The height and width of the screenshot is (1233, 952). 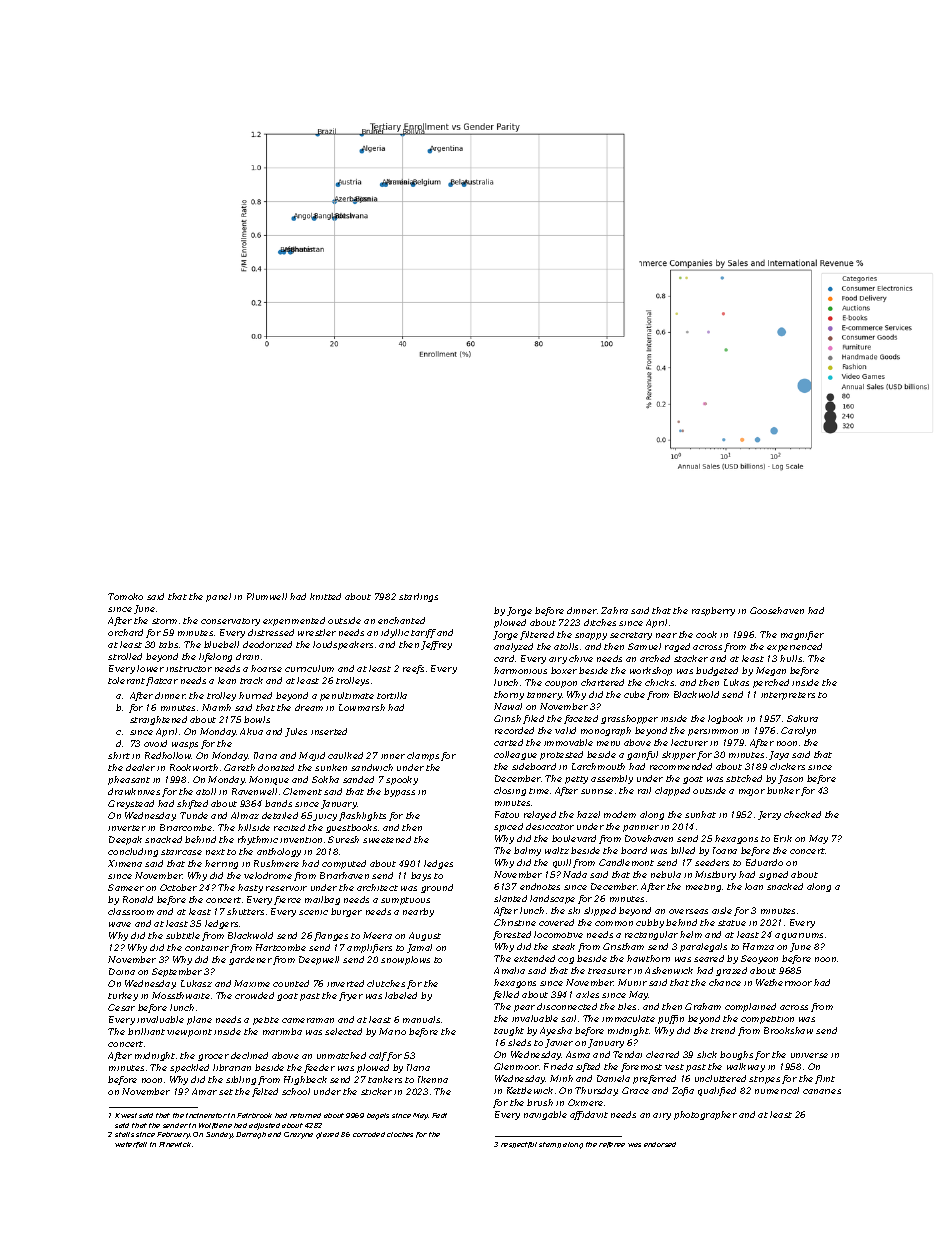 What do you see at coordinates (280, 815) in the screenshot?
I see `detailed` at bounding box center [280, 815].
